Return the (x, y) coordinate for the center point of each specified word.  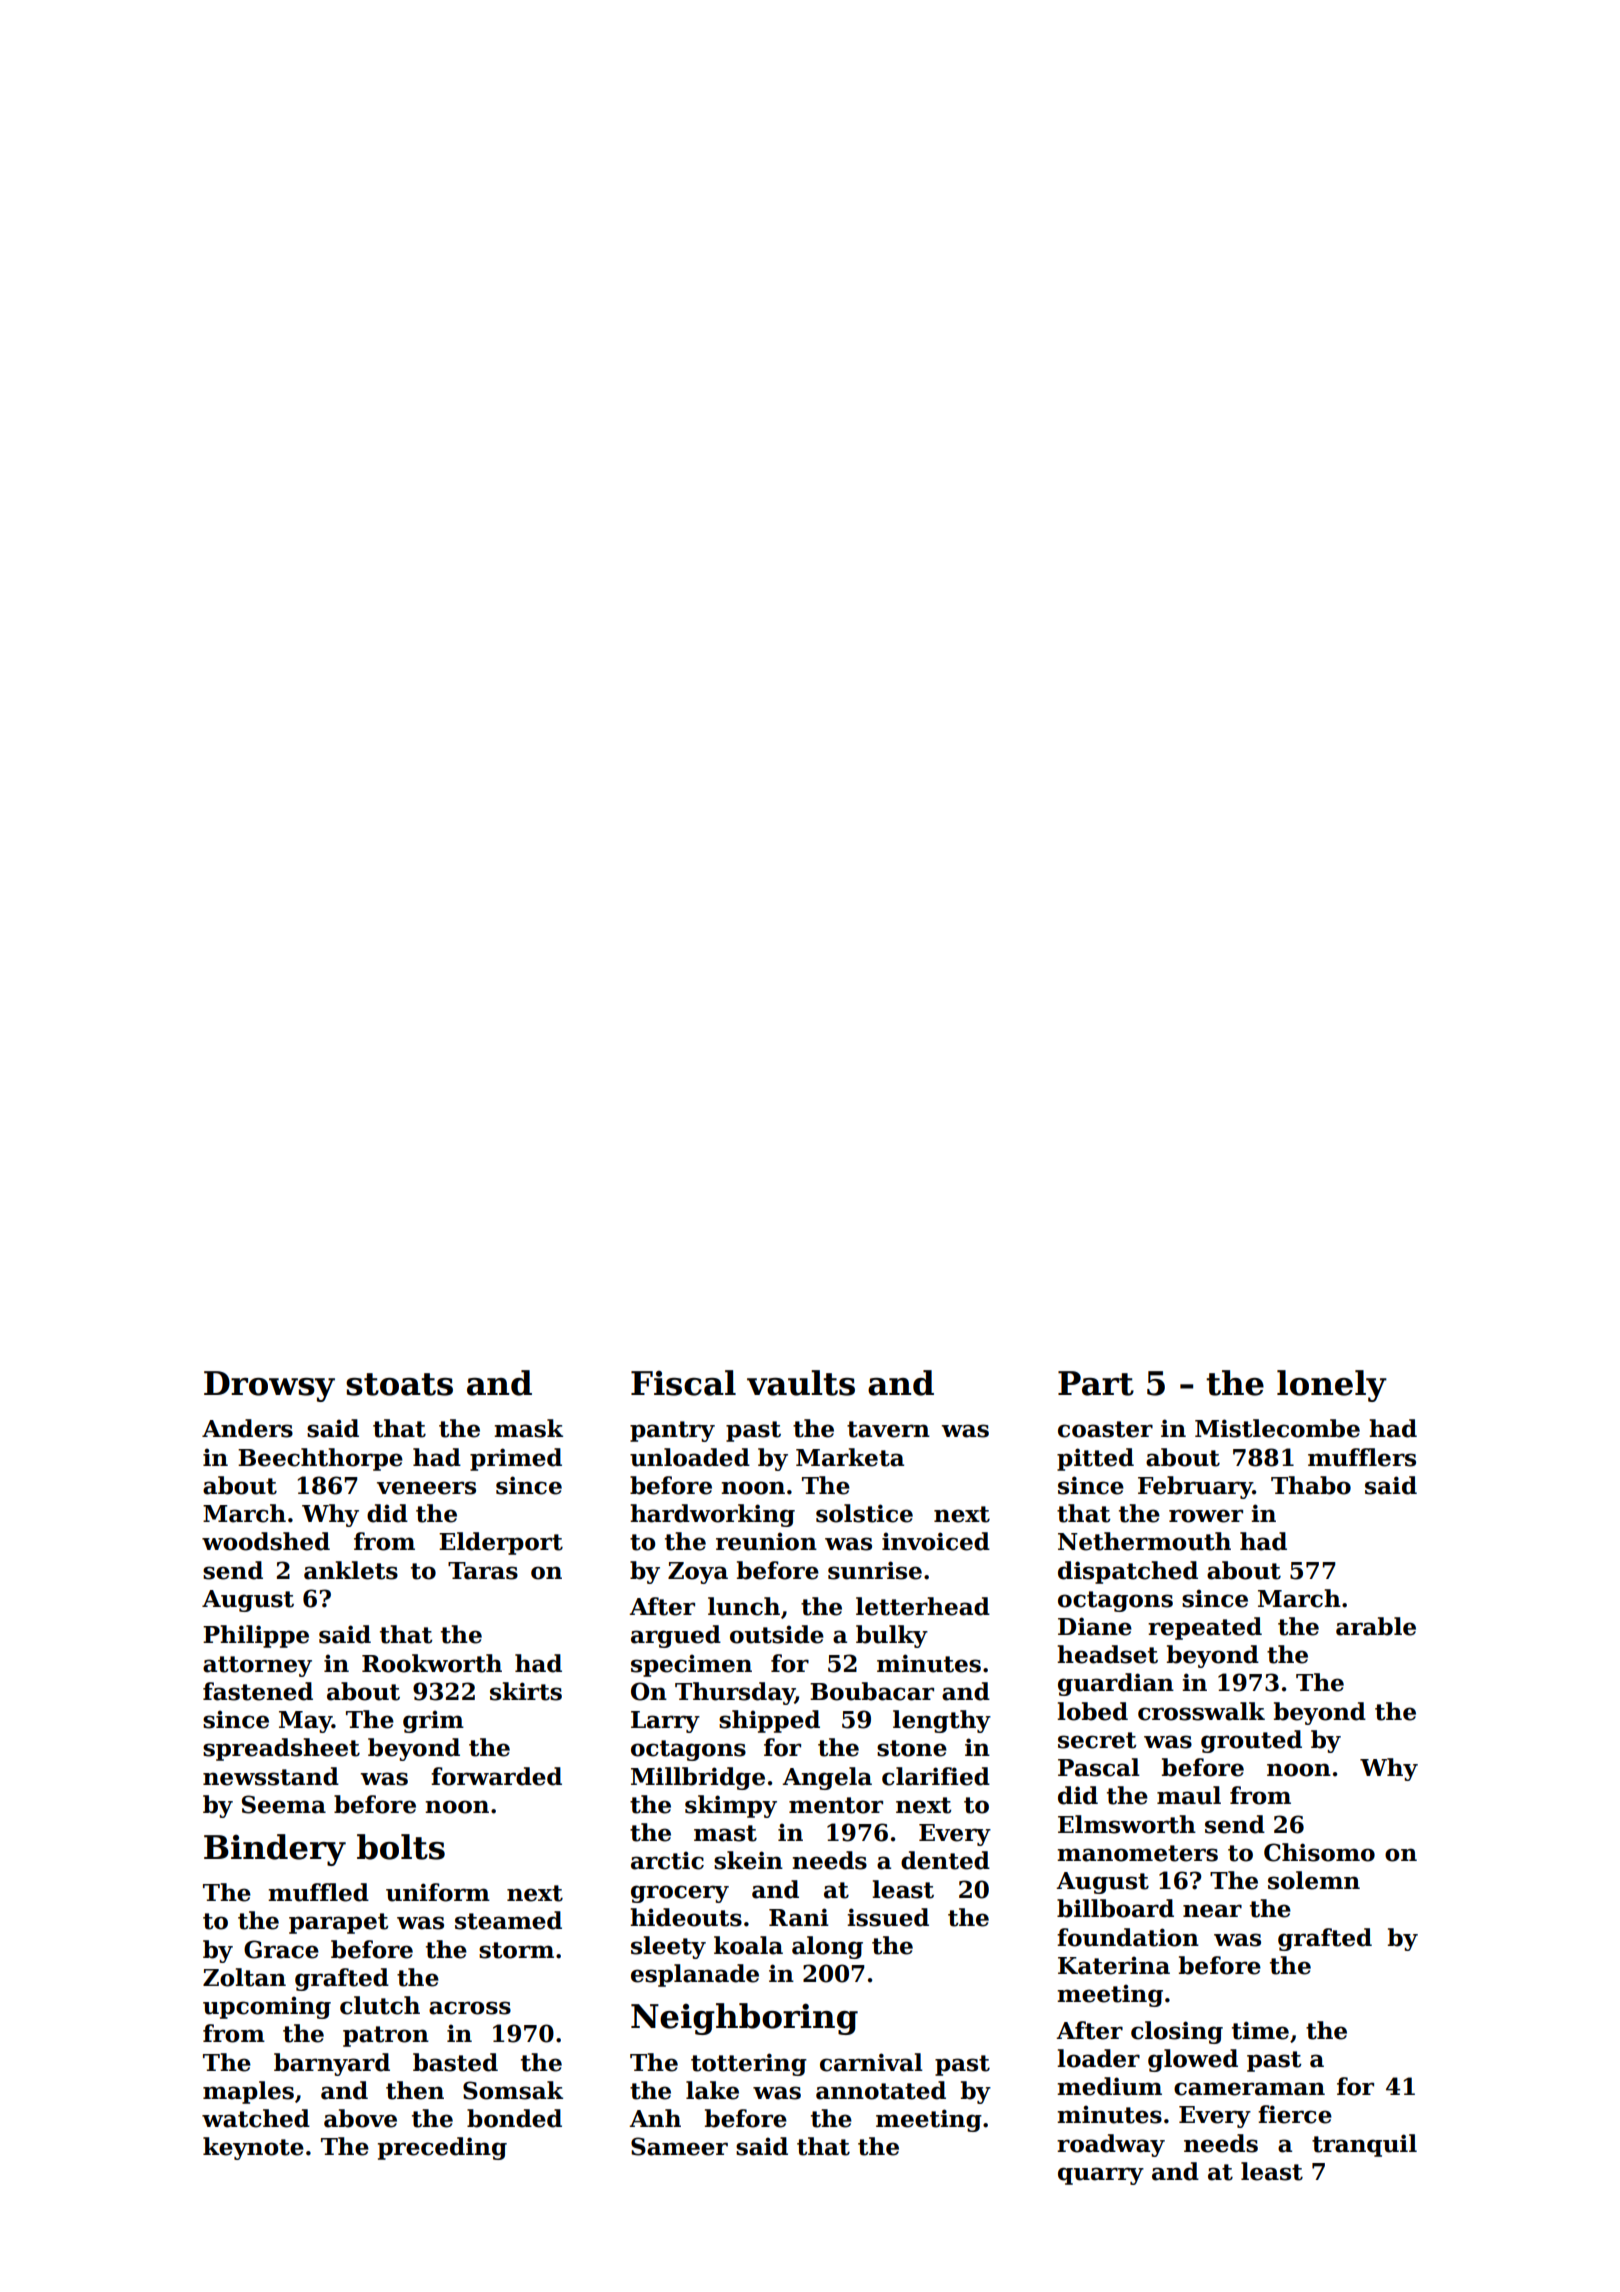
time (1260, 2030)
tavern (888, 1429)
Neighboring (744, 2019)
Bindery (275, 1850)
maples (248, 2092)
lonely (1332, 1386)
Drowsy (269, 1386)
